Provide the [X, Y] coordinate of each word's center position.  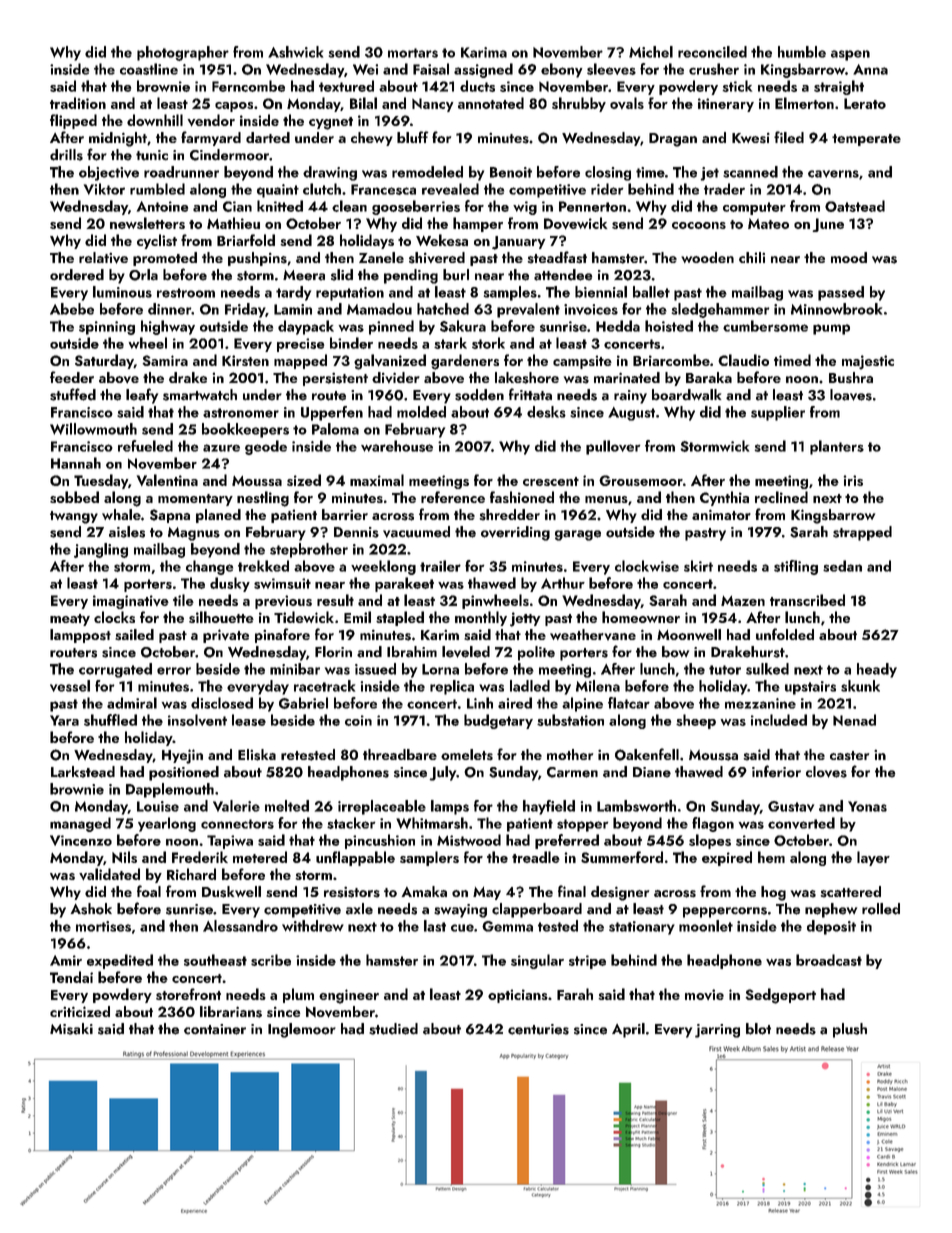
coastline [149, 69]
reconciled [712, 52]
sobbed [74, 497]
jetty [525, 619]
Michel [651, 52]
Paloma [335, 429]
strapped [862, 533]
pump [831, 329]
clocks [114, 617]
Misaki [71, 1029]
